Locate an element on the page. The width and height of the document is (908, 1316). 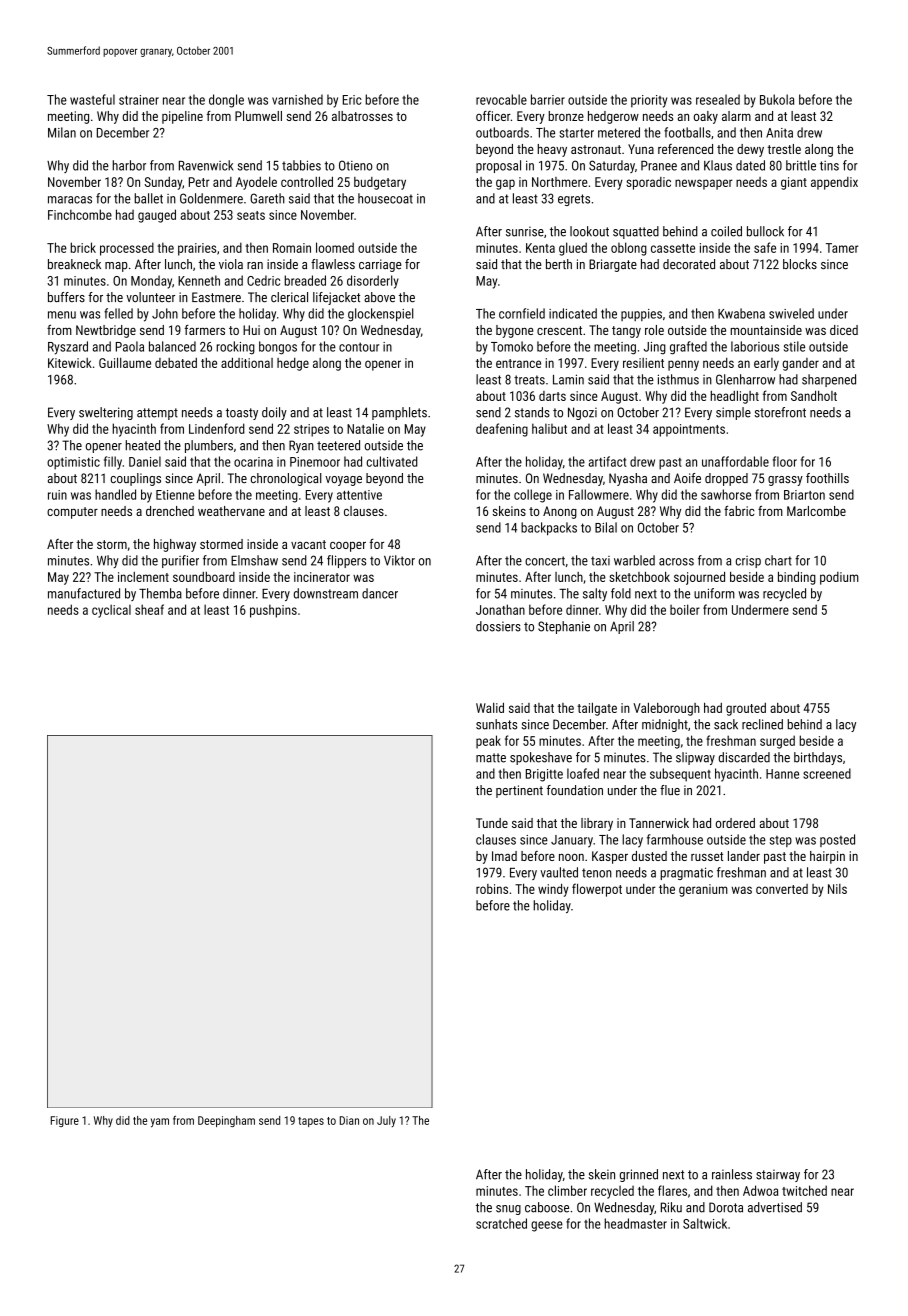
geranium is located at coordinates (703, 890).
